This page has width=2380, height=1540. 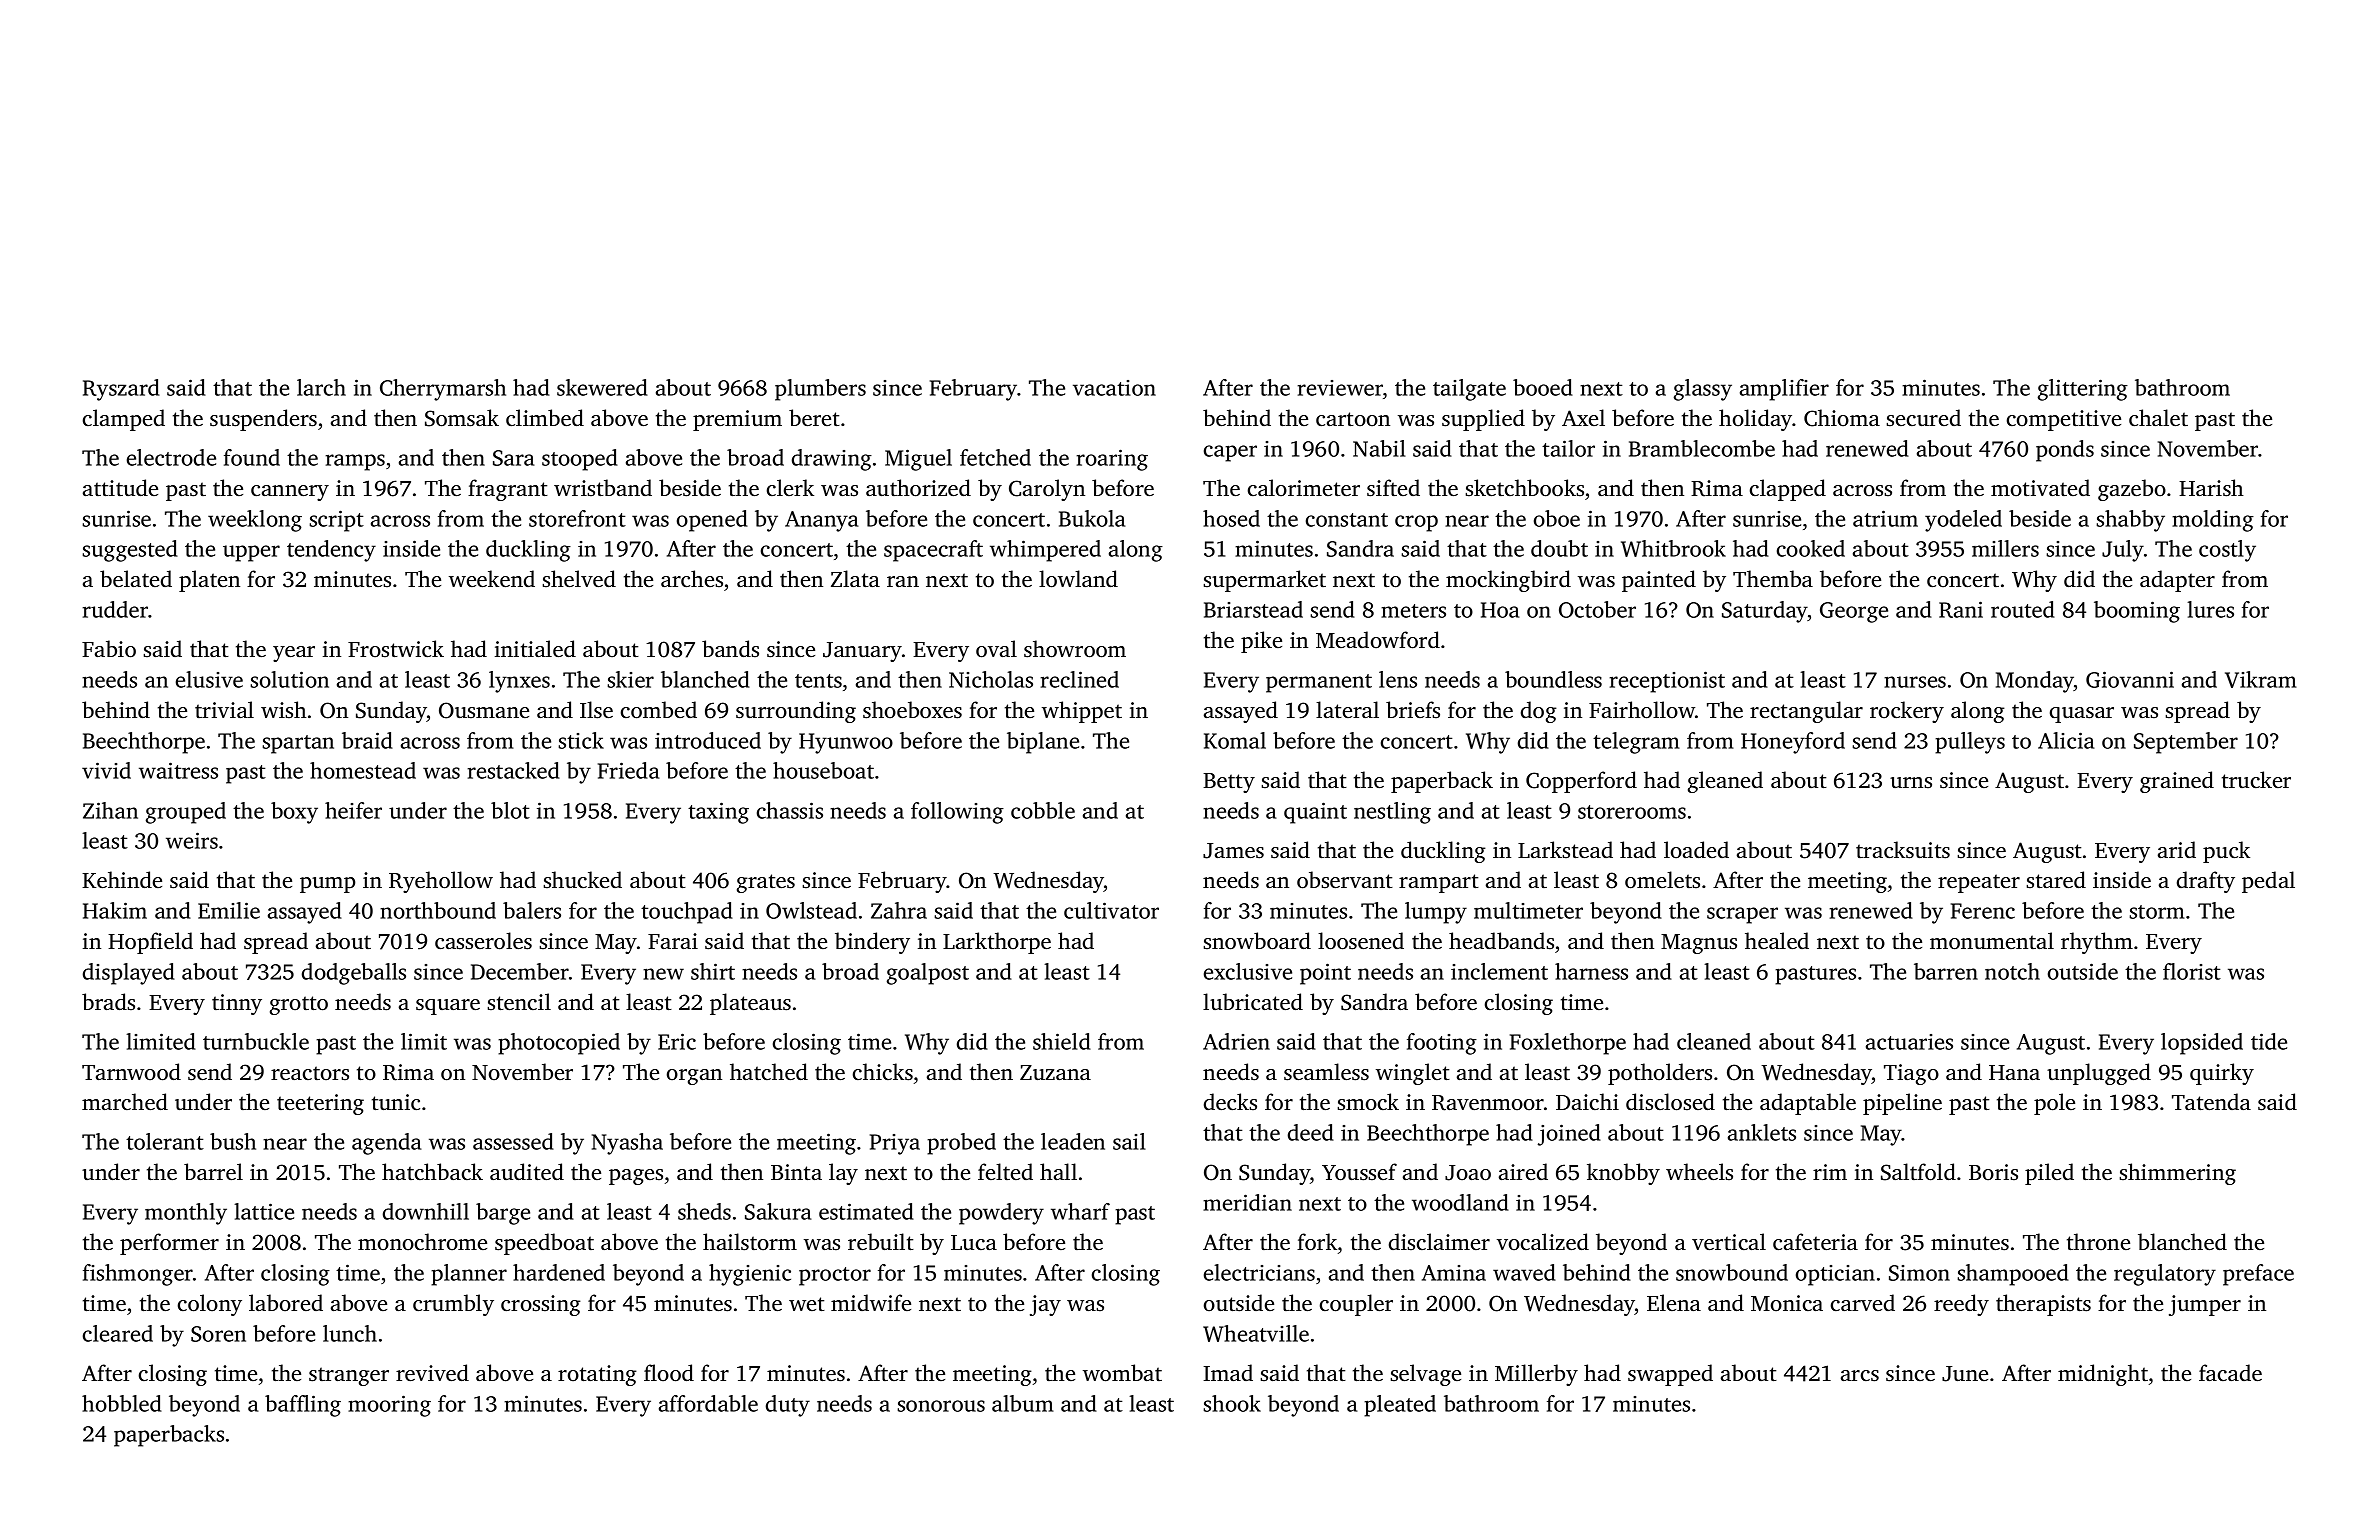 I want to click on Zahra, so click(x=899, y=910).
